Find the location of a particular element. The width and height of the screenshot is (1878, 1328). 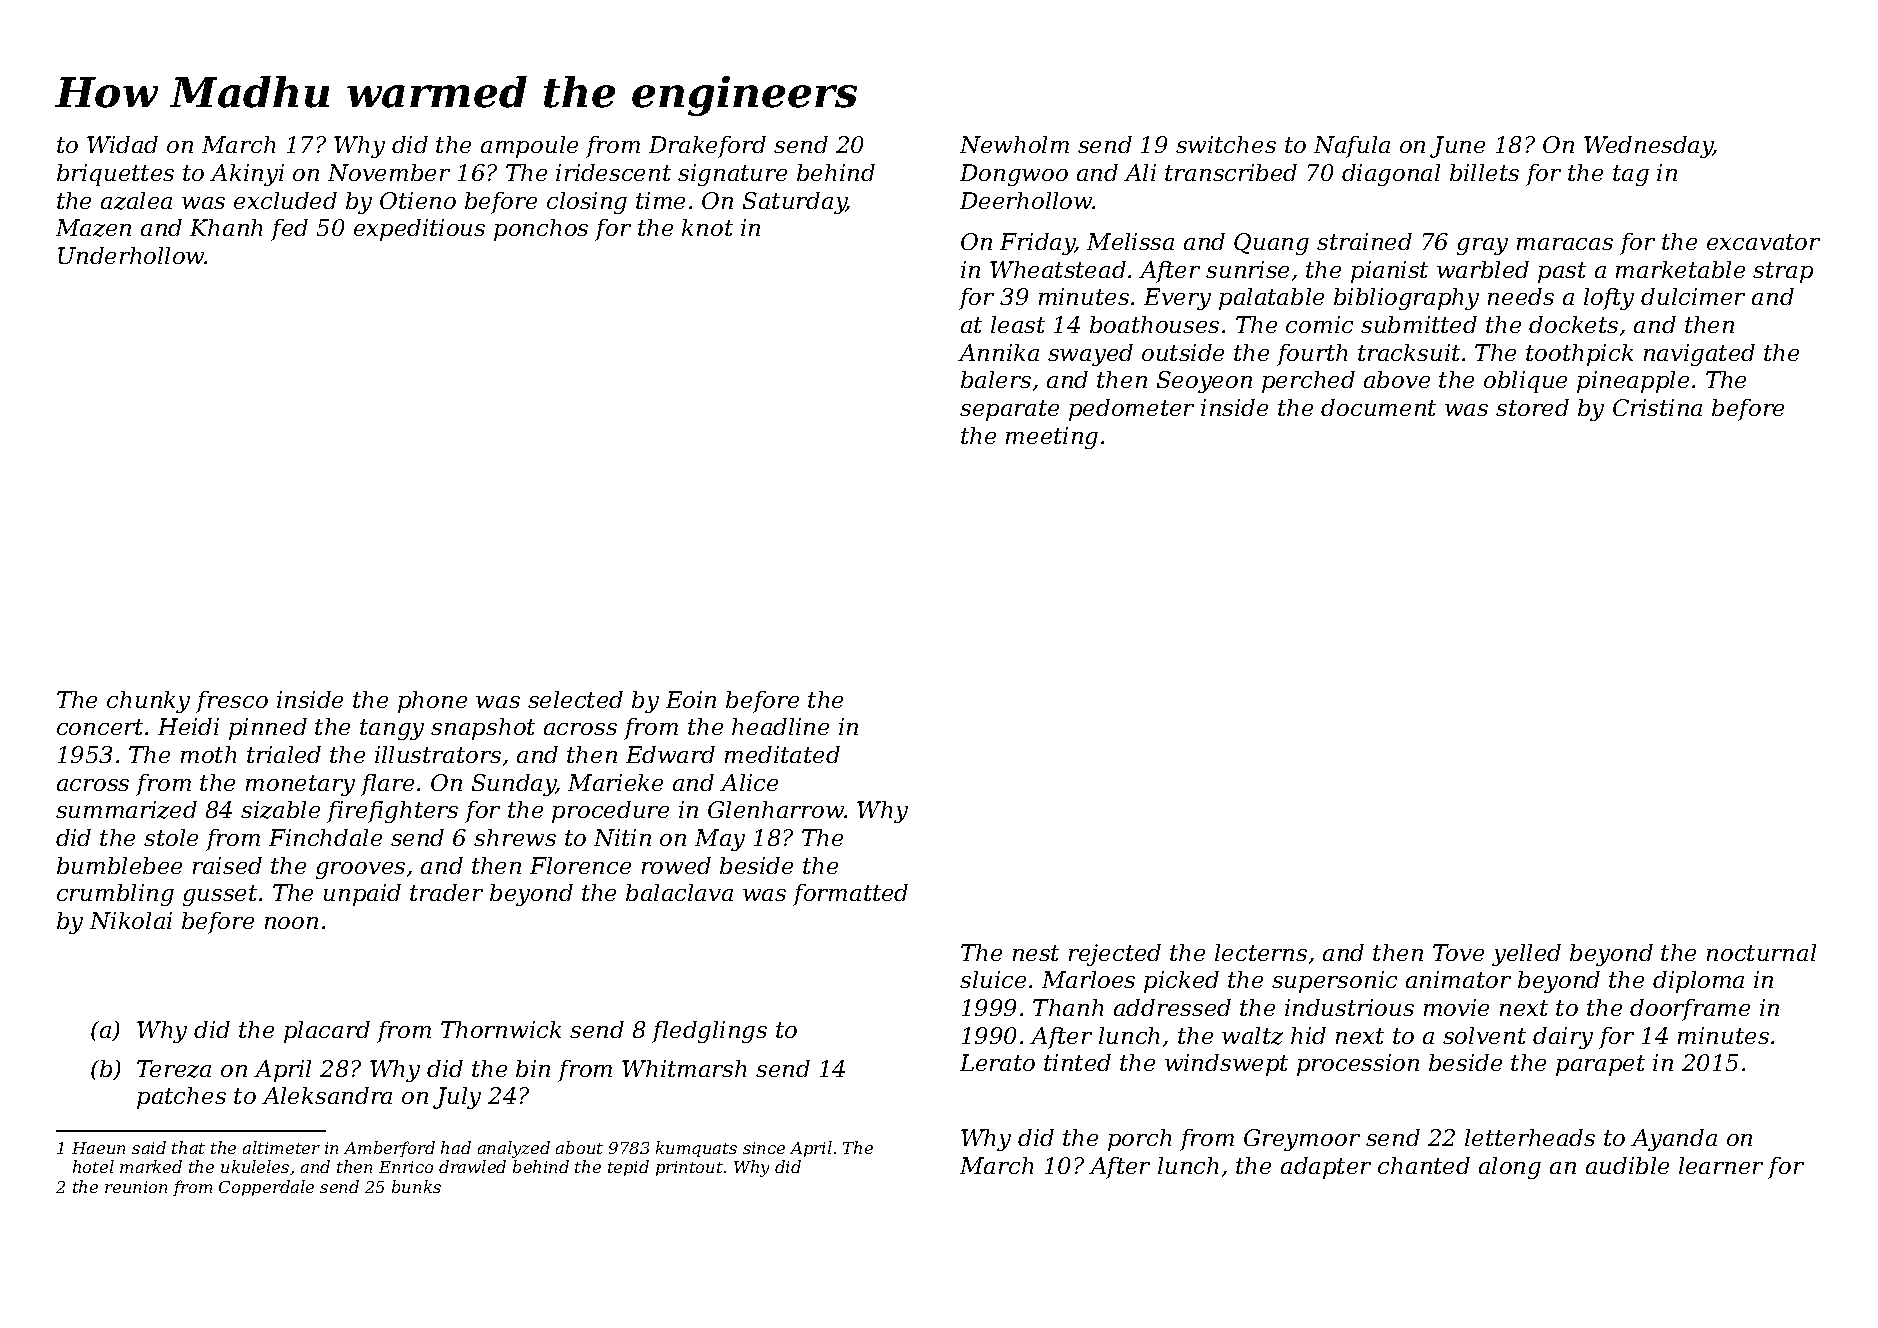

Wednesday is located at coordinates (1648, 147).
